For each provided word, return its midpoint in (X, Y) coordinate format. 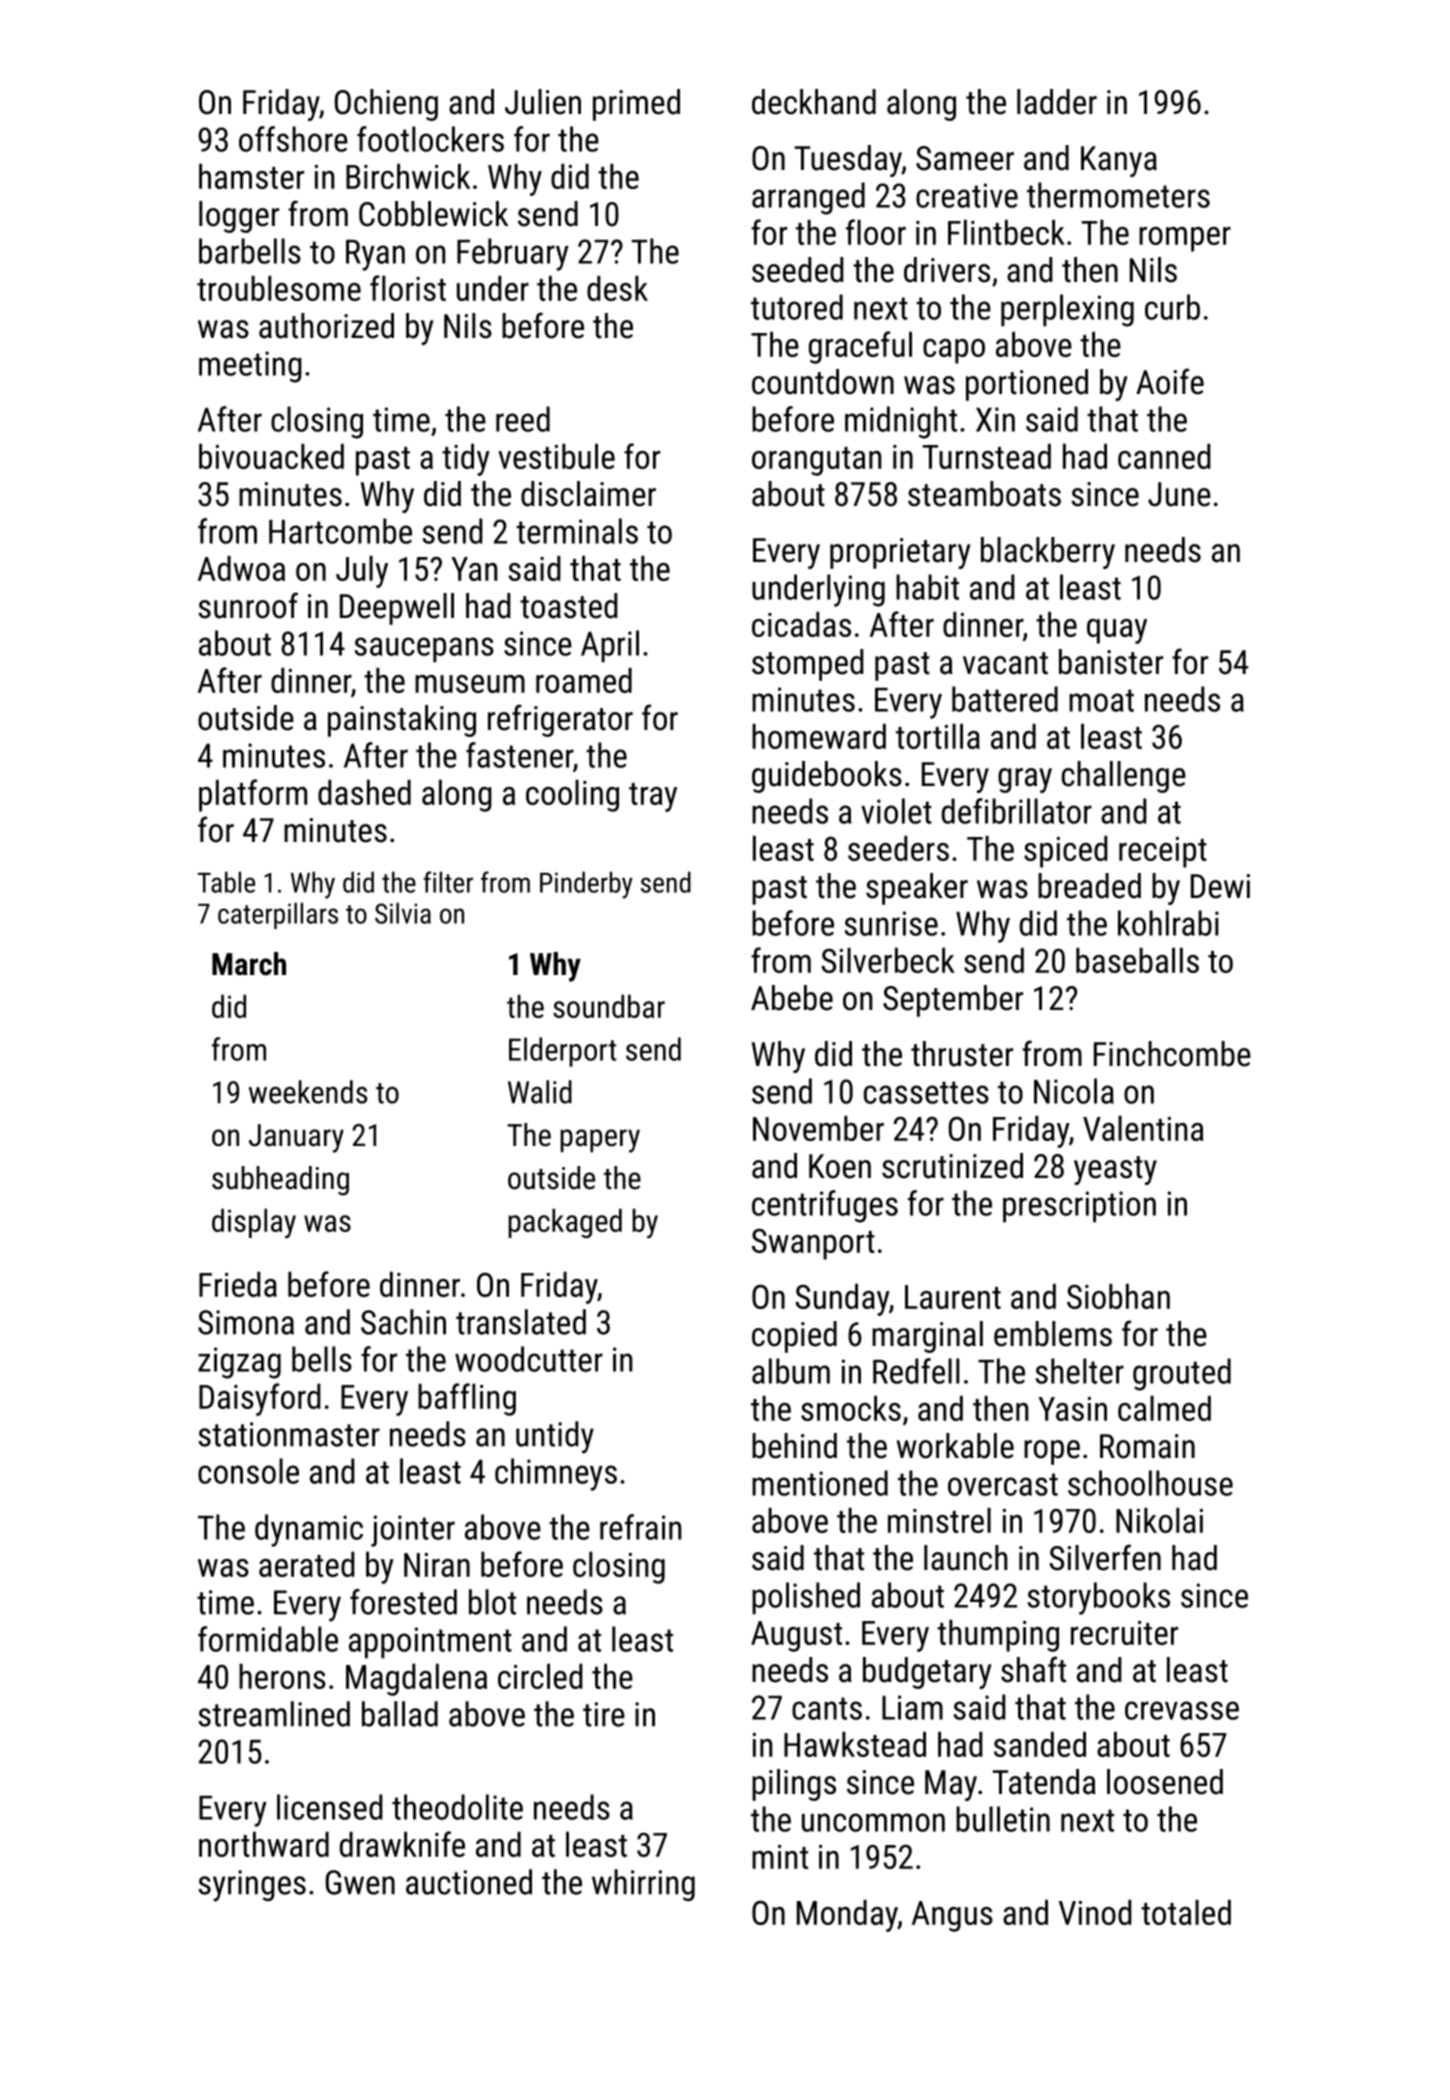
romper (1185, 239)
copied (794, 1337)
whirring (643, 1885)
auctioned (469, 1882)
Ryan (375, 255)
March (249, 964)
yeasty (1115, 1170)
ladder (1057, 102)
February (513, 254)
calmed (1164, 1408)
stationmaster (289, 1434)
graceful (860, 347)
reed (523, 419)
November (818, 1128)
